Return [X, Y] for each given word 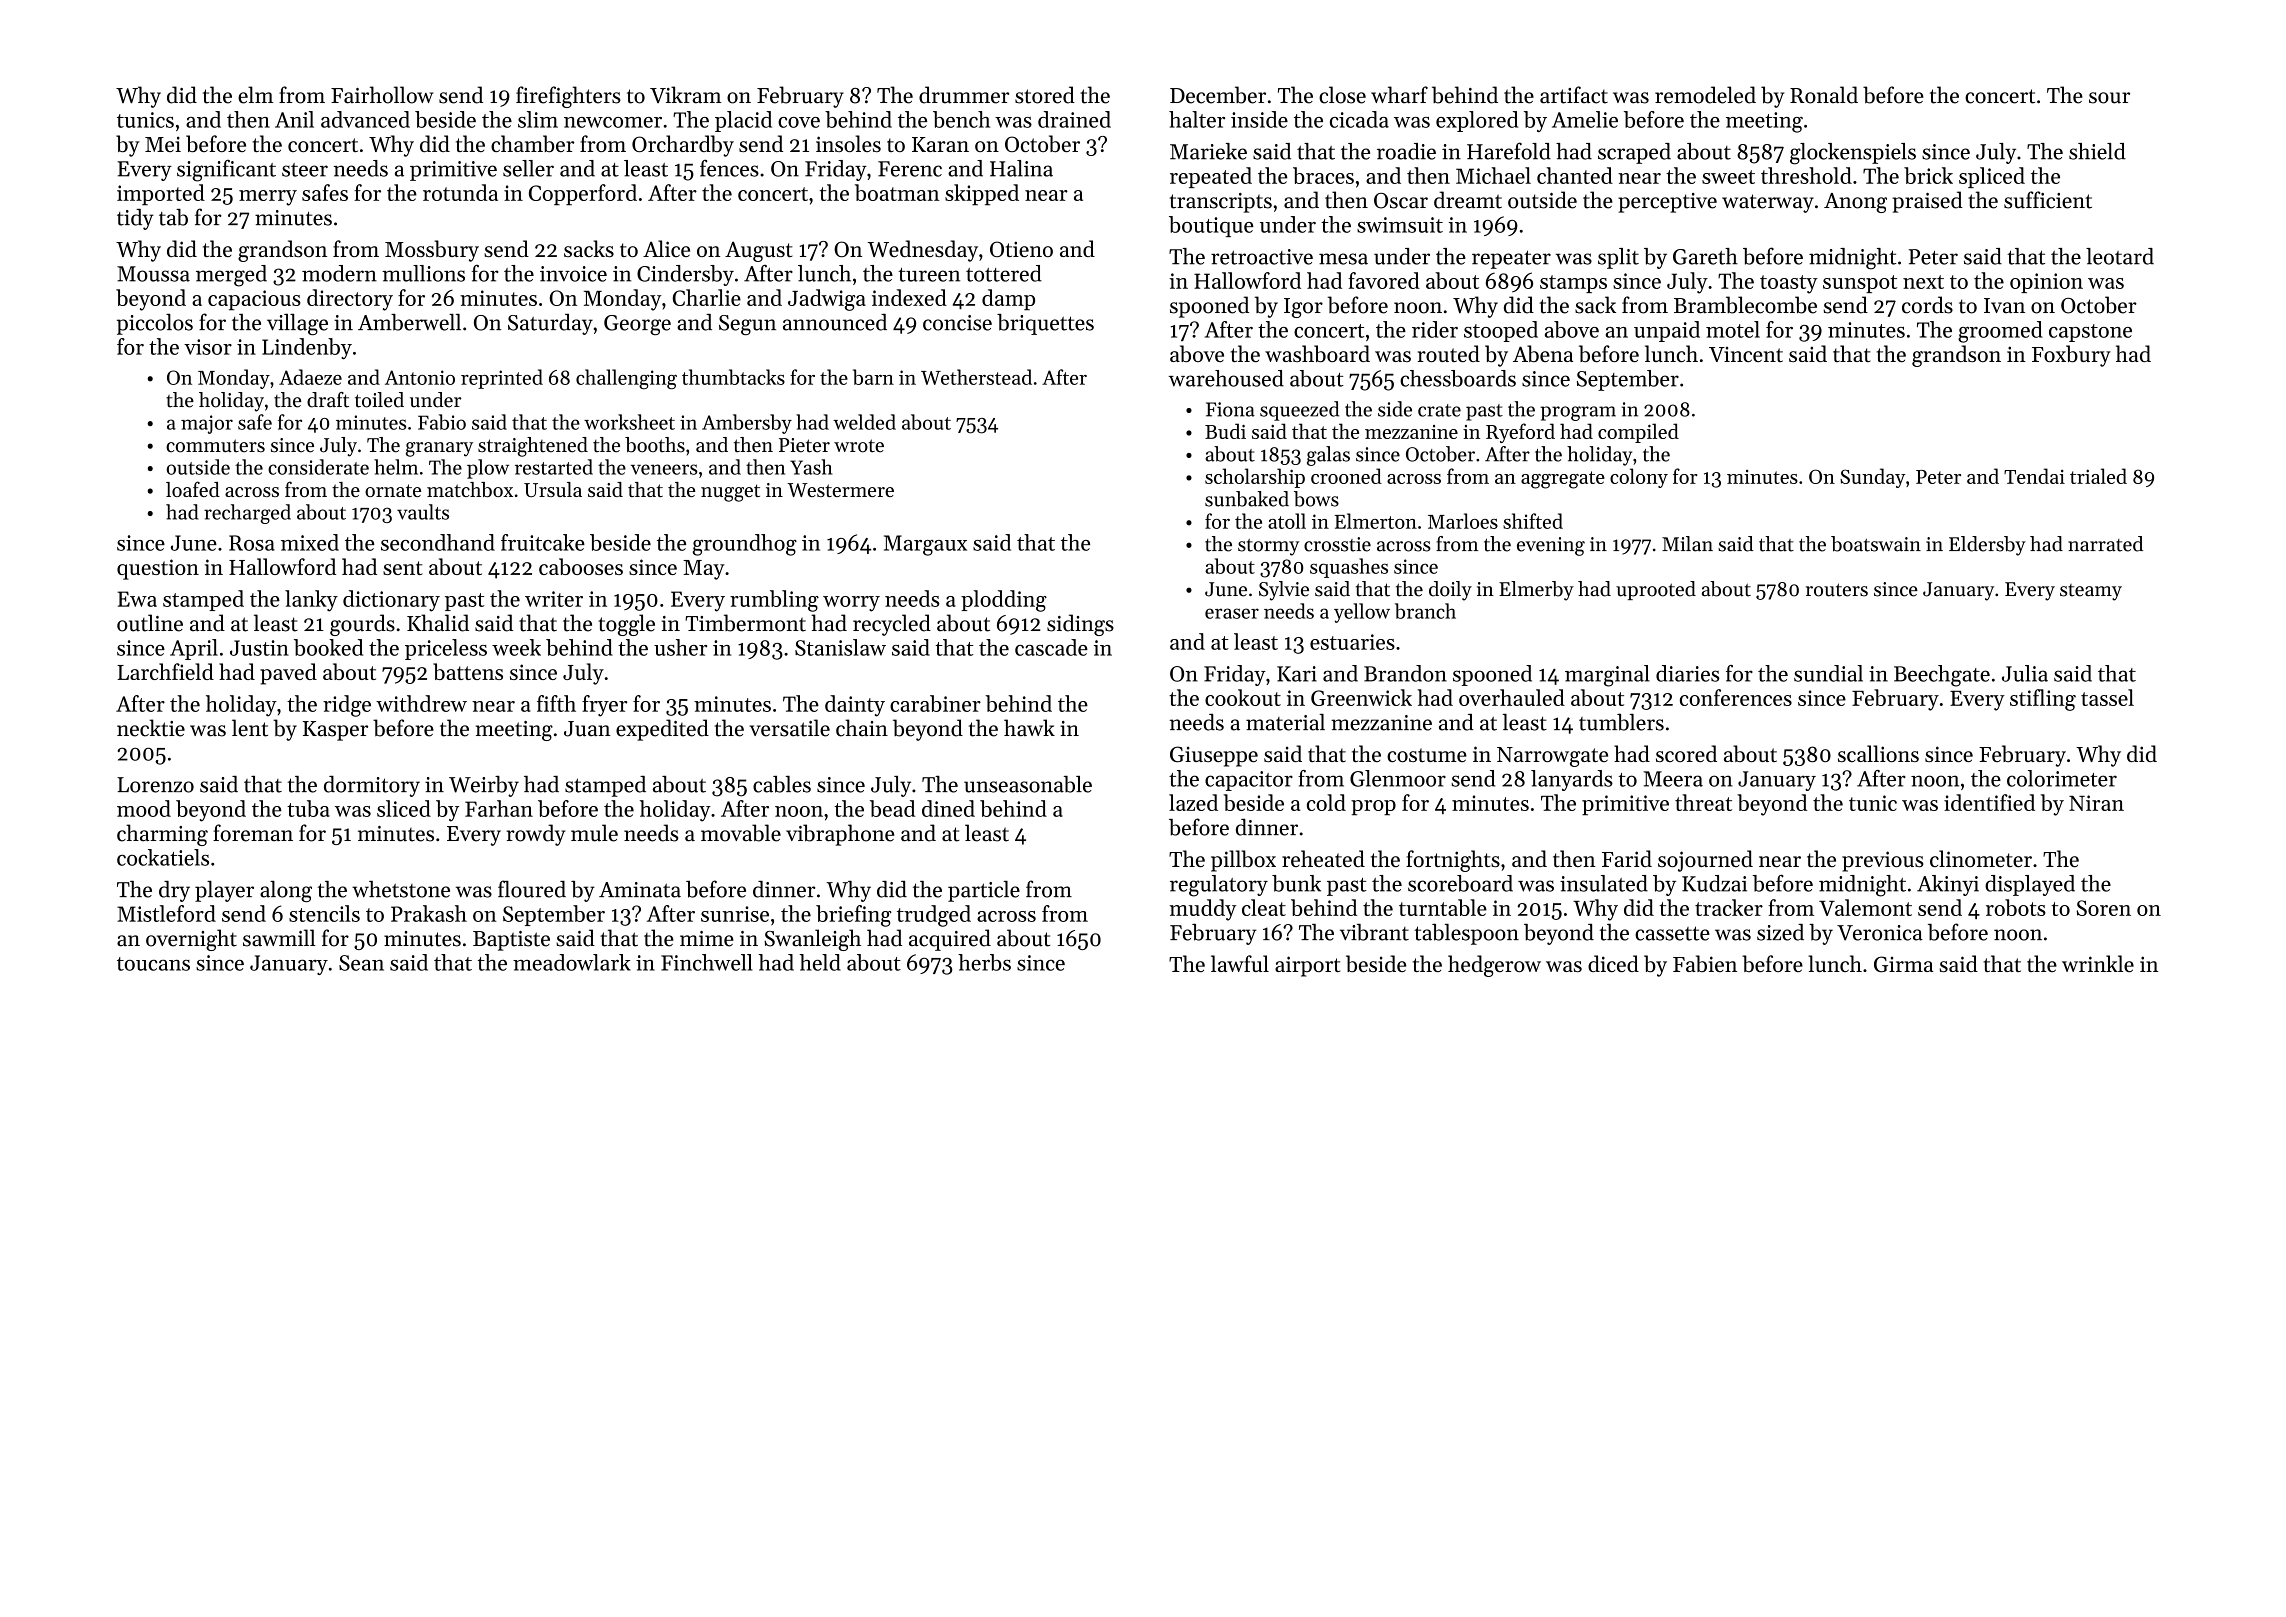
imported [161, 194]
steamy [2091, 592]
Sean [361, 963]
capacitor [1249, 781]
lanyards [1572, 780]
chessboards [1458, 378]
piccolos [155, 324]
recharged [247, 514]
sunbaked [1247, 499]
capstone [2090, 333]
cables [782, 784]
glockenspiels [1853, 154]
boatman [897, 192]
